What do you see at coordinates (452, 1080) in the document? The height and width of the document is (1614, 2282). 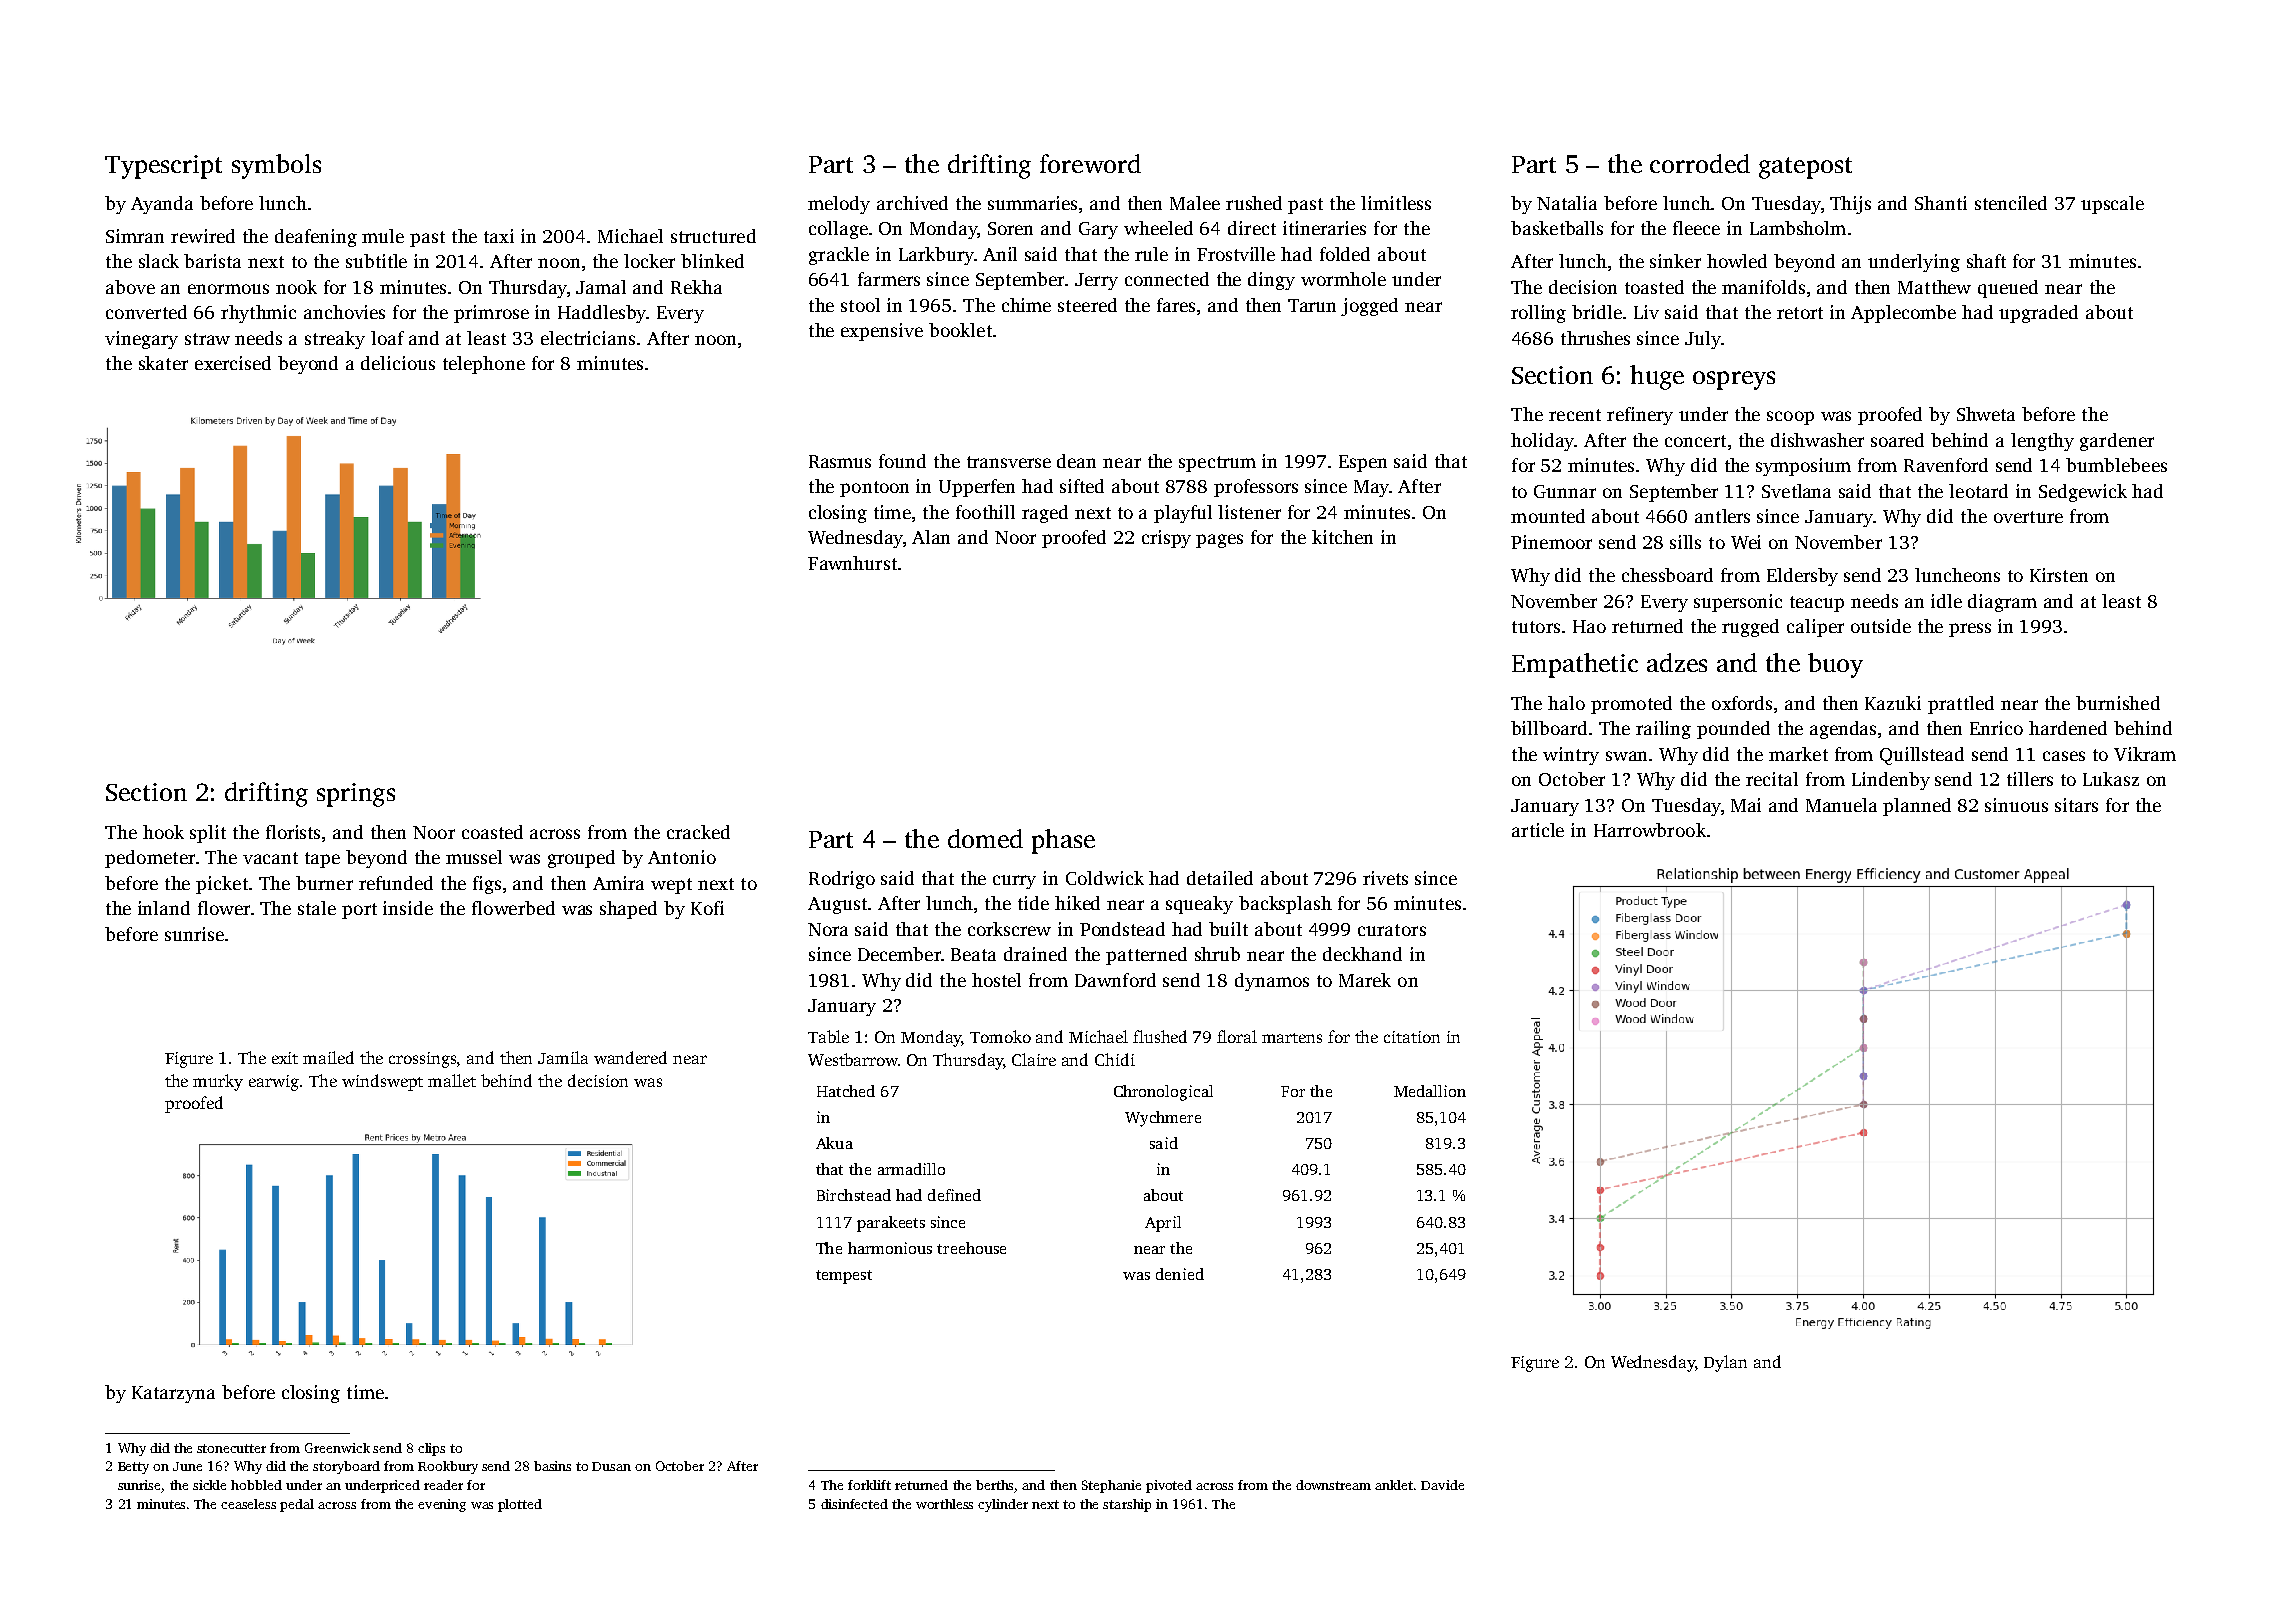 I see `mallet` at bounding box center [452, 1080].
